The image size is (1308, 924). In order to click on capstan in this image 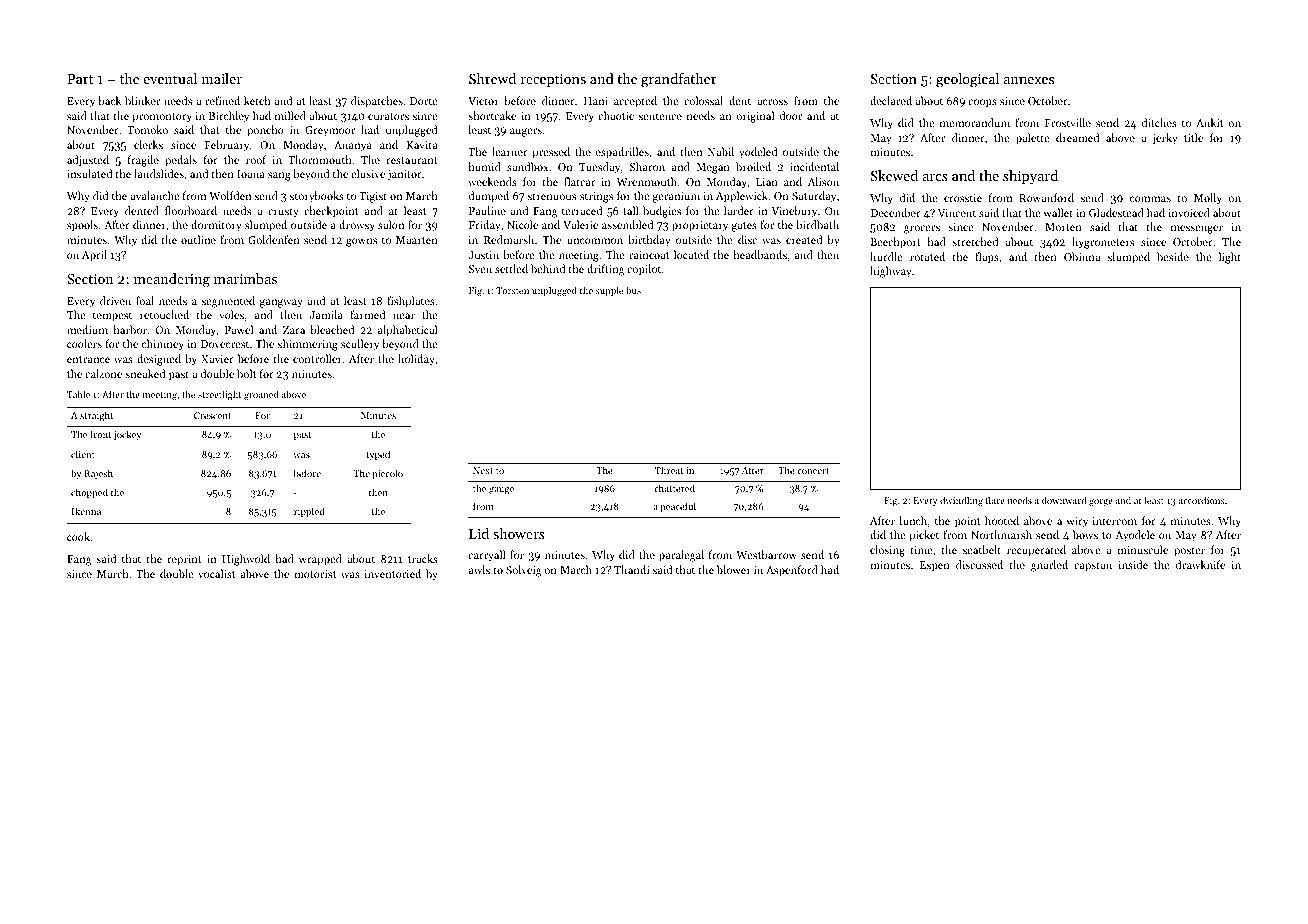, I will do `click(1093, 567)`.
